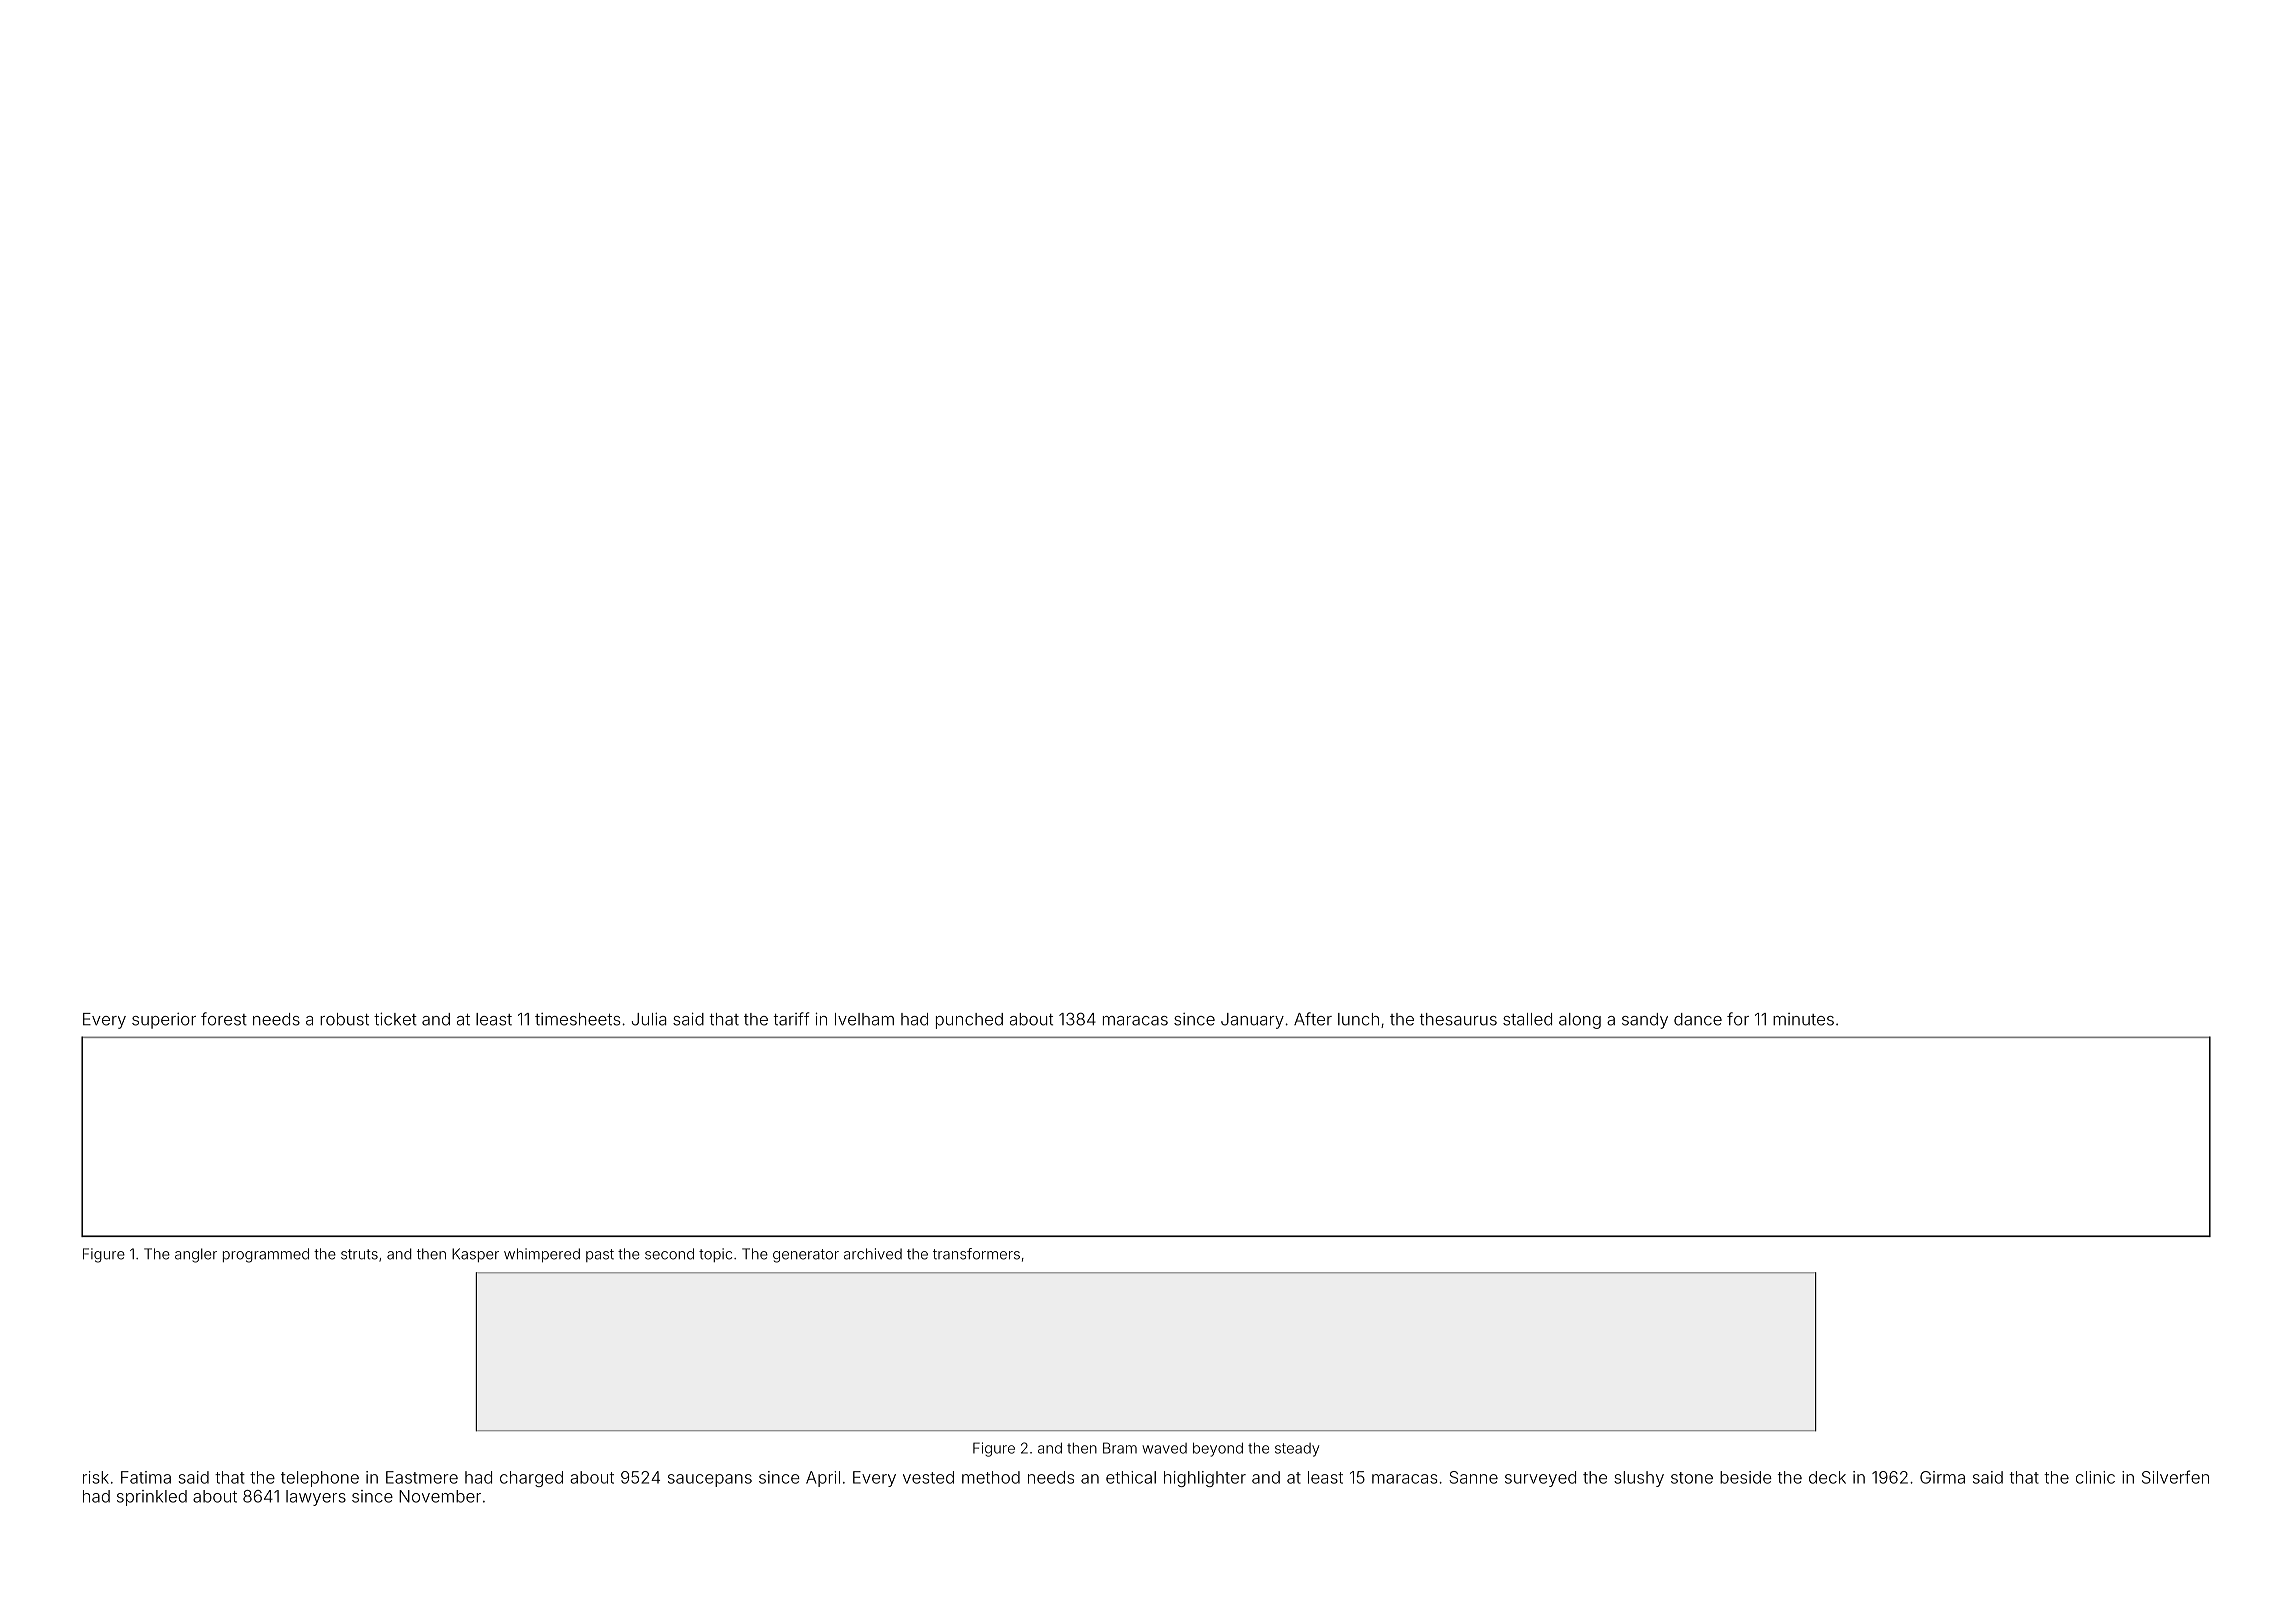  Describe the element at coordinates (320, 1479) in the image. I see `telephone` at that location.
